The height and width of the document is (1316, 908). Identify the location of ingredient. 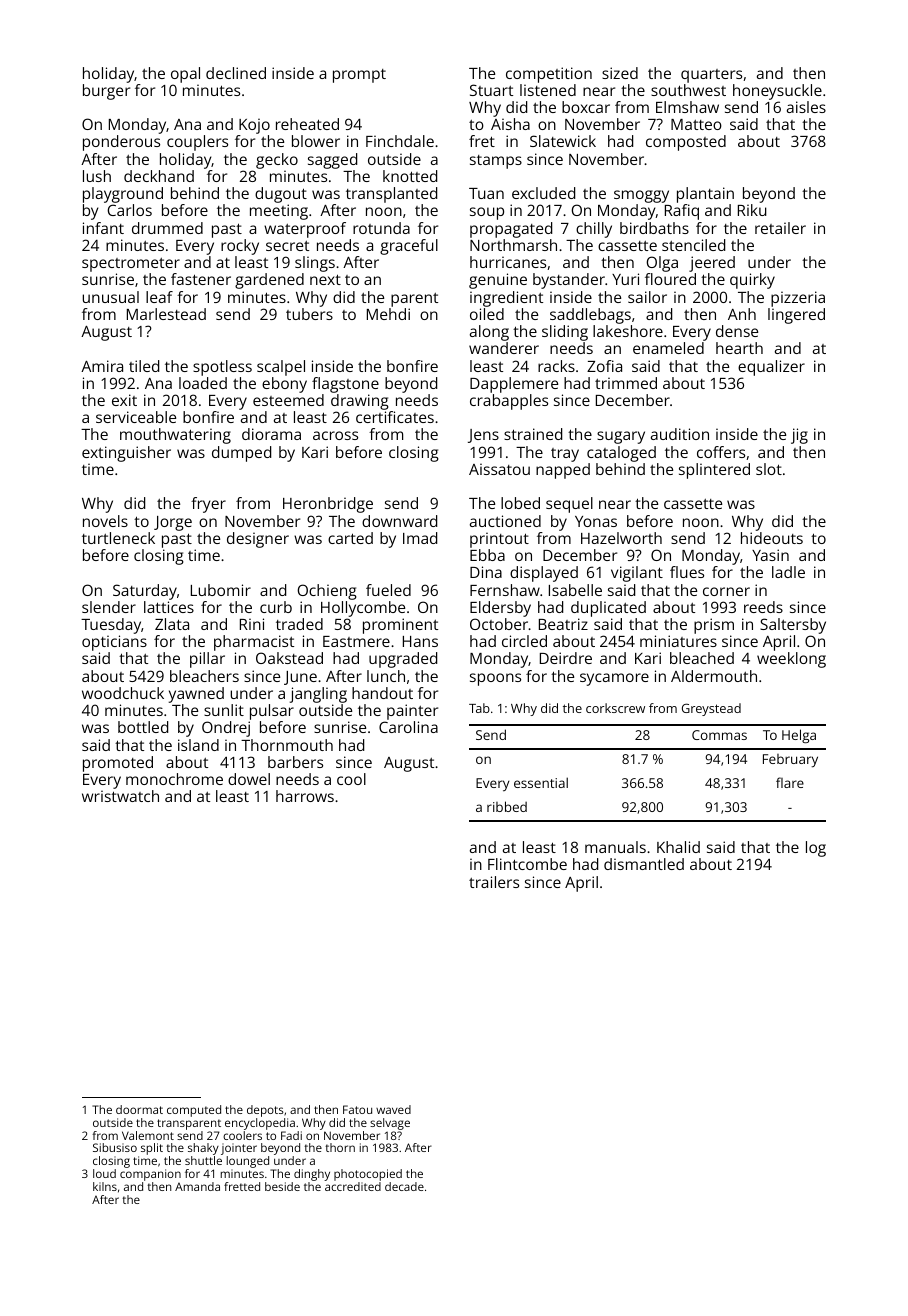
(506, 299).
